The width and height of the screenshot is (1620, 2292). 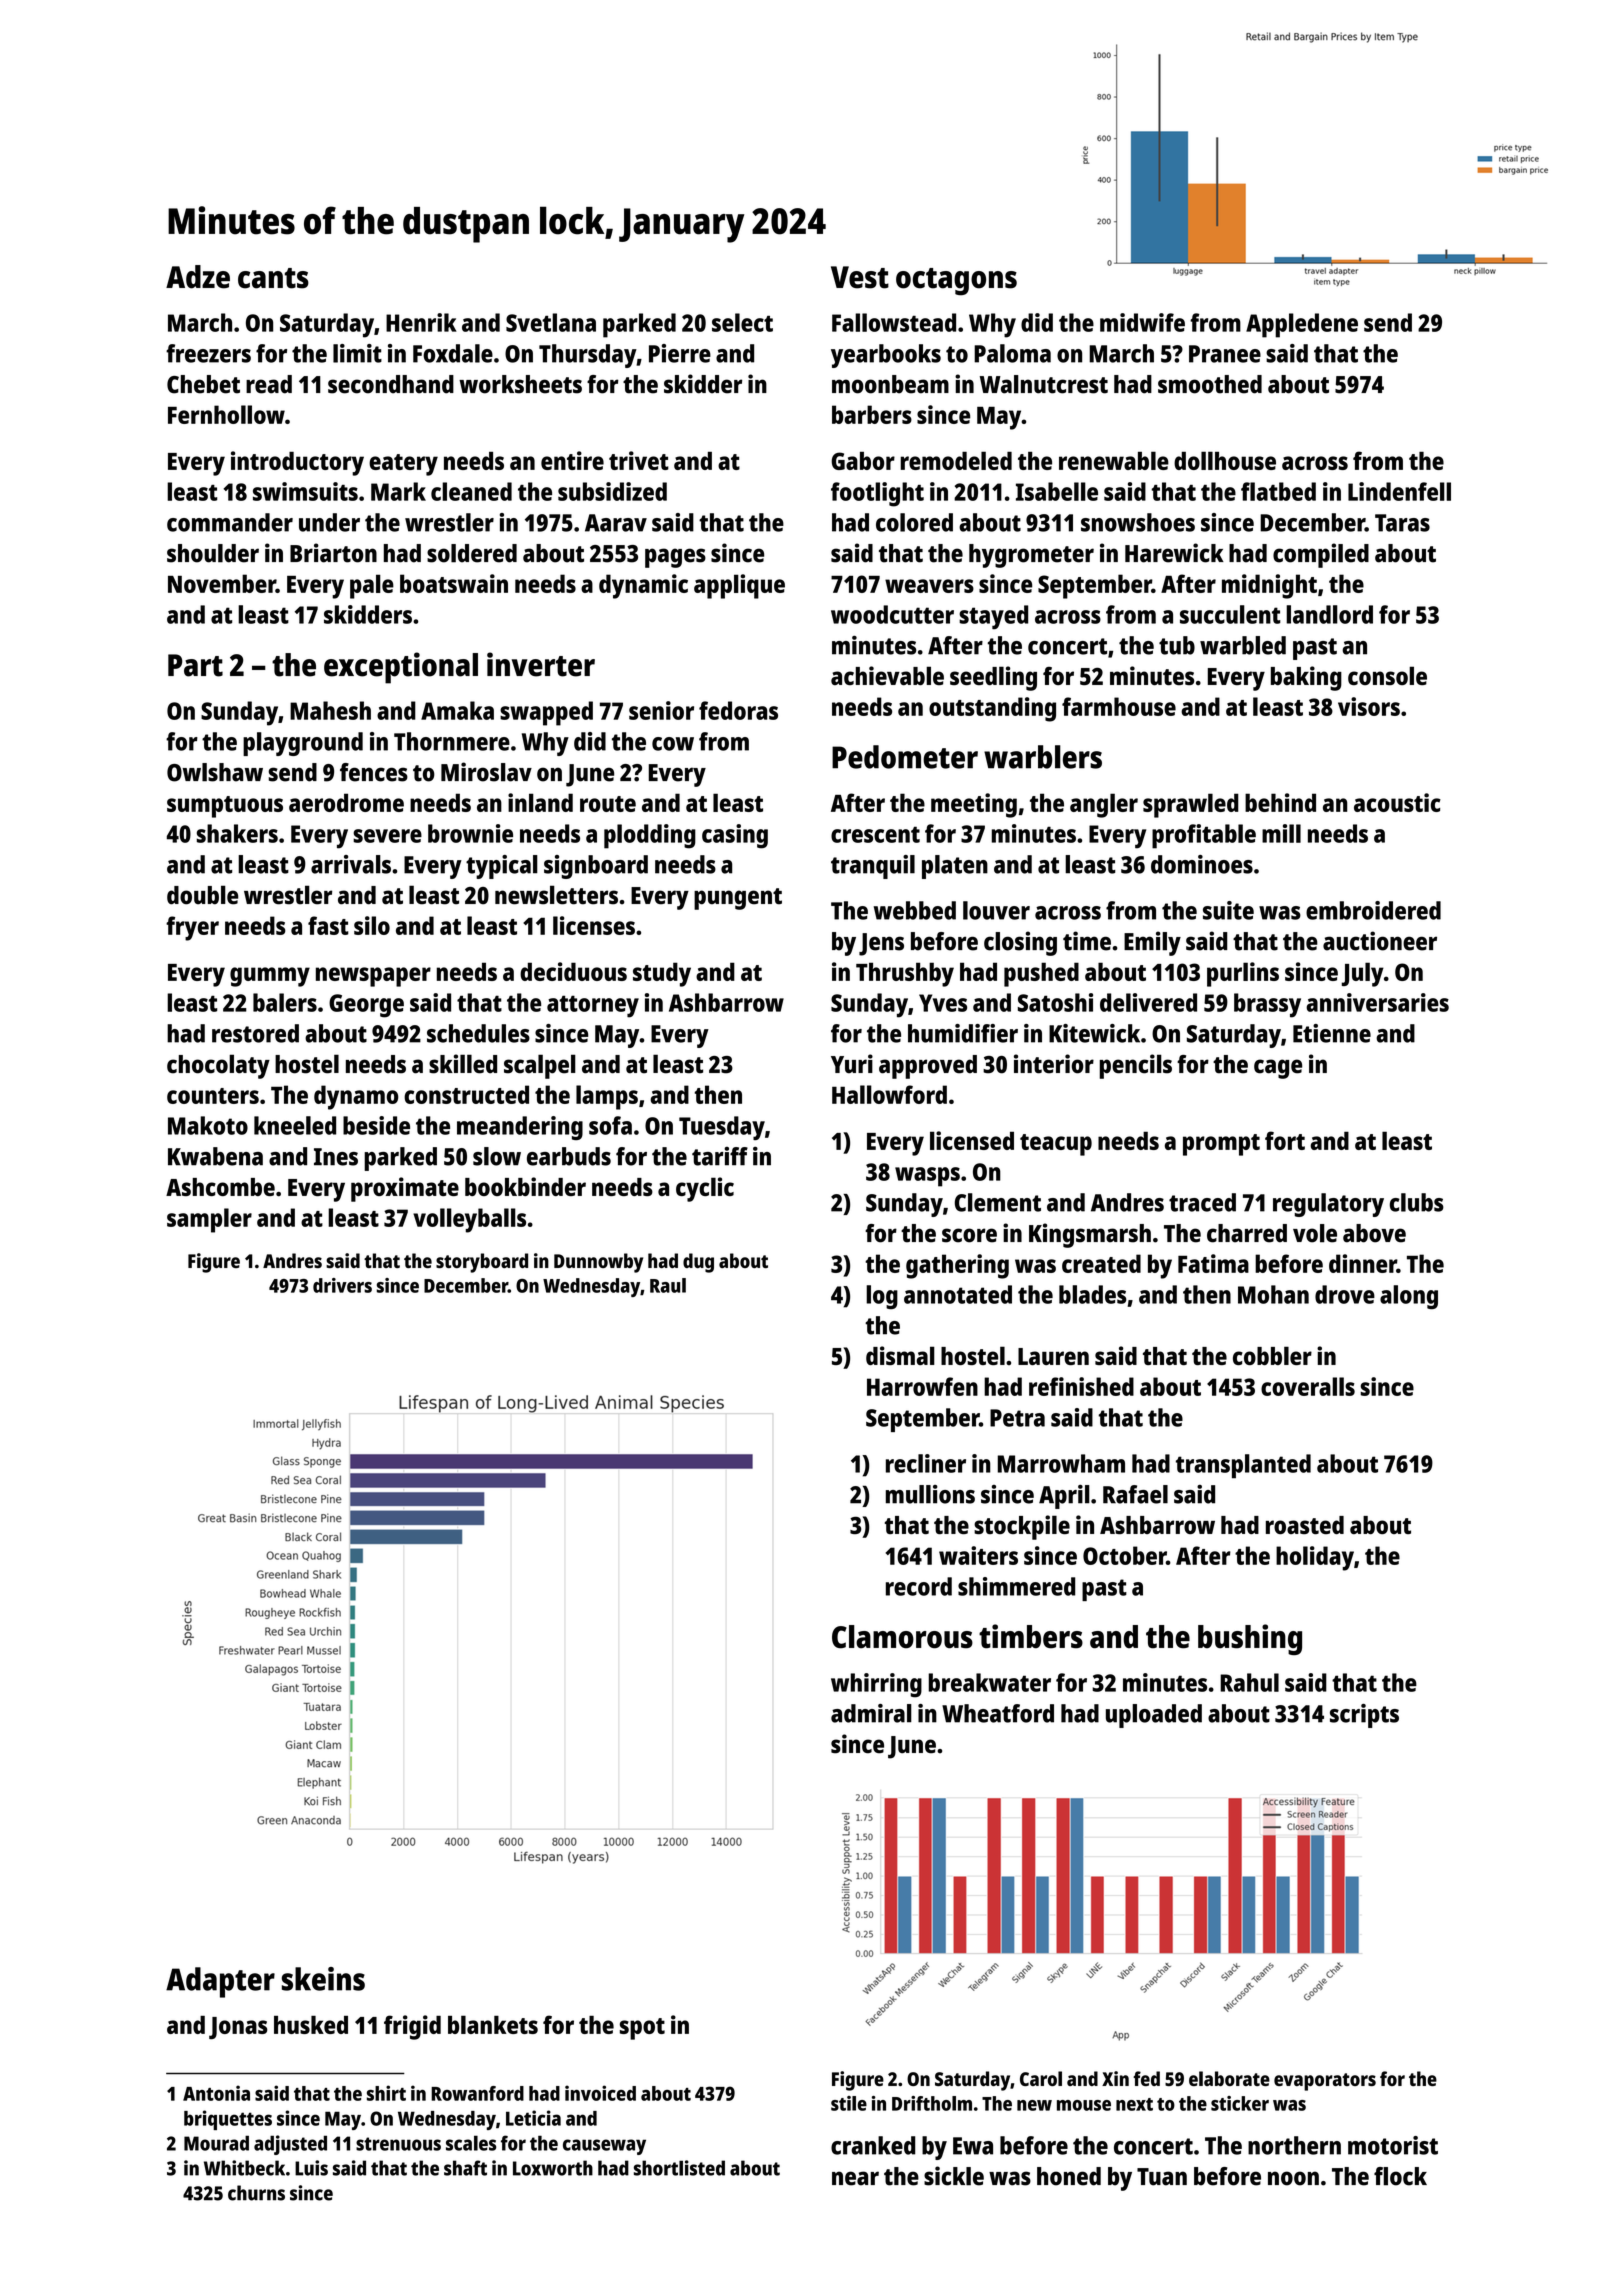 I want to click on Tuan, so click(x=1162, y=2177).
